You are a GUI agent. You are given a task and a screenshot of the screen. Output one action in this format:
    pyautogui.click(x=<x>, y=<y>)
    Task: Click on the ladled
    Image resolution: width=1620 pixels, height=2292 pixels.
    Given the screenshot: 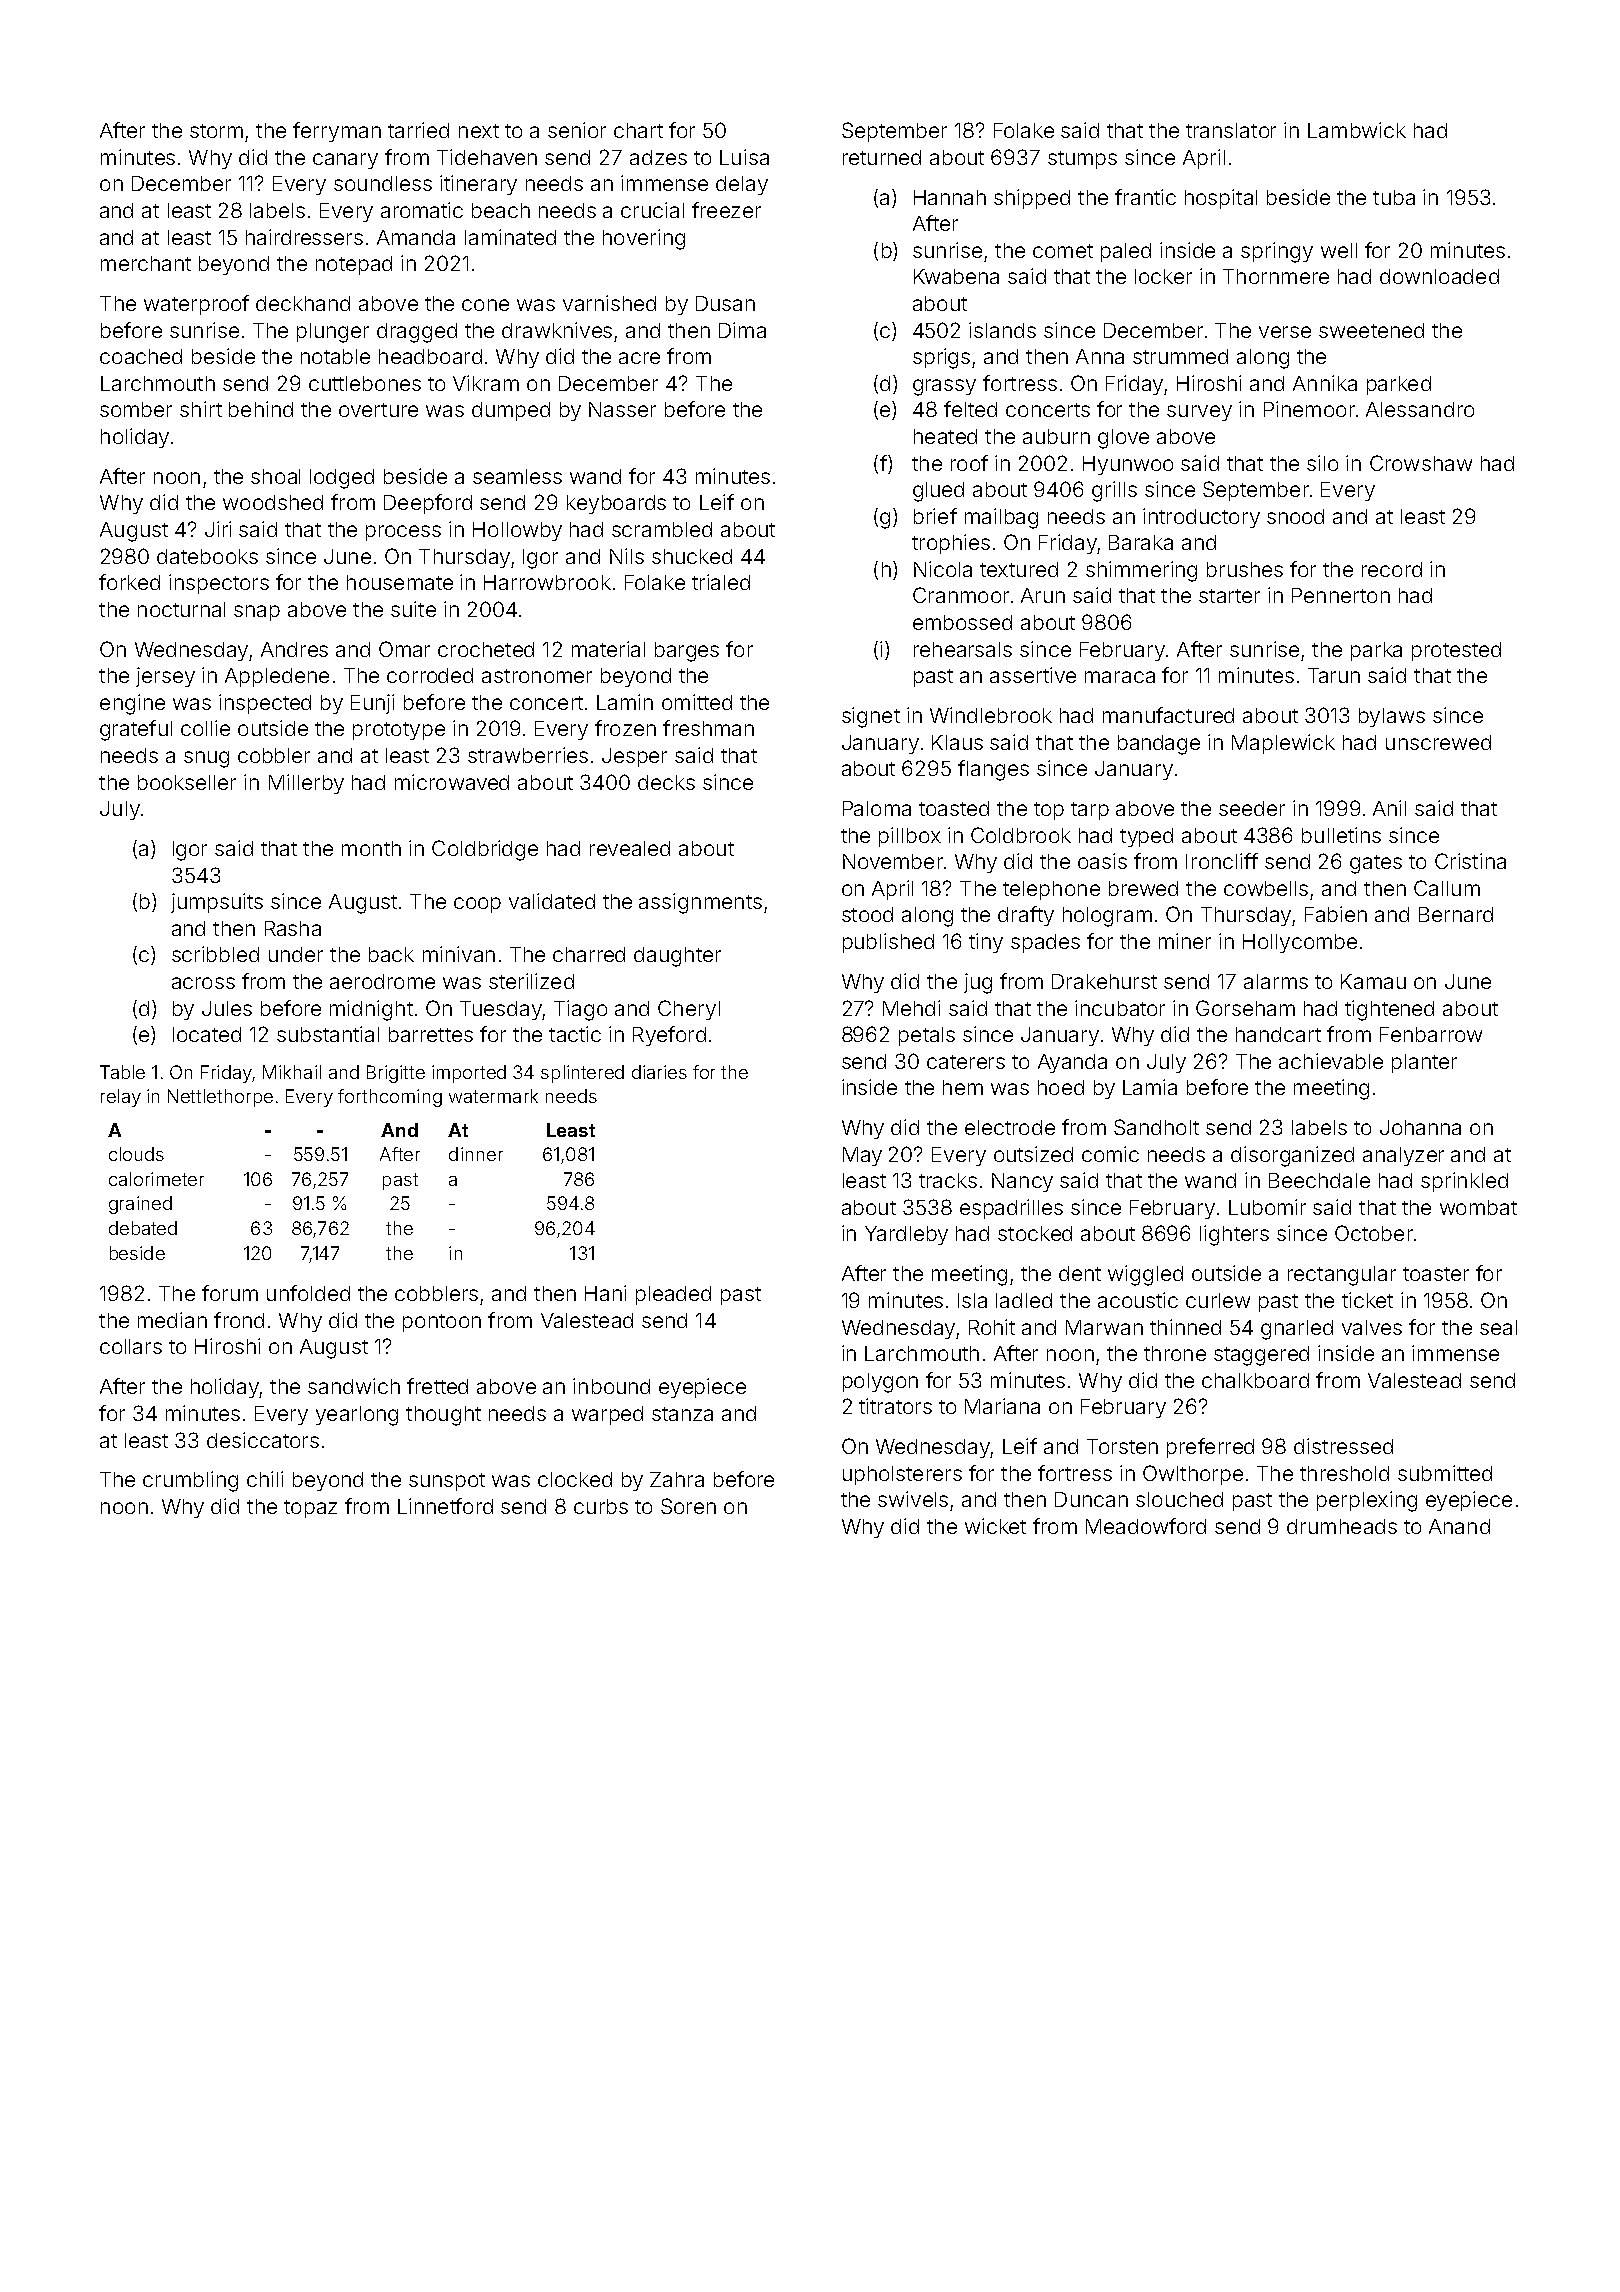 What is the action you would take?
    pyautogui.click(x=1024, y=1300)
